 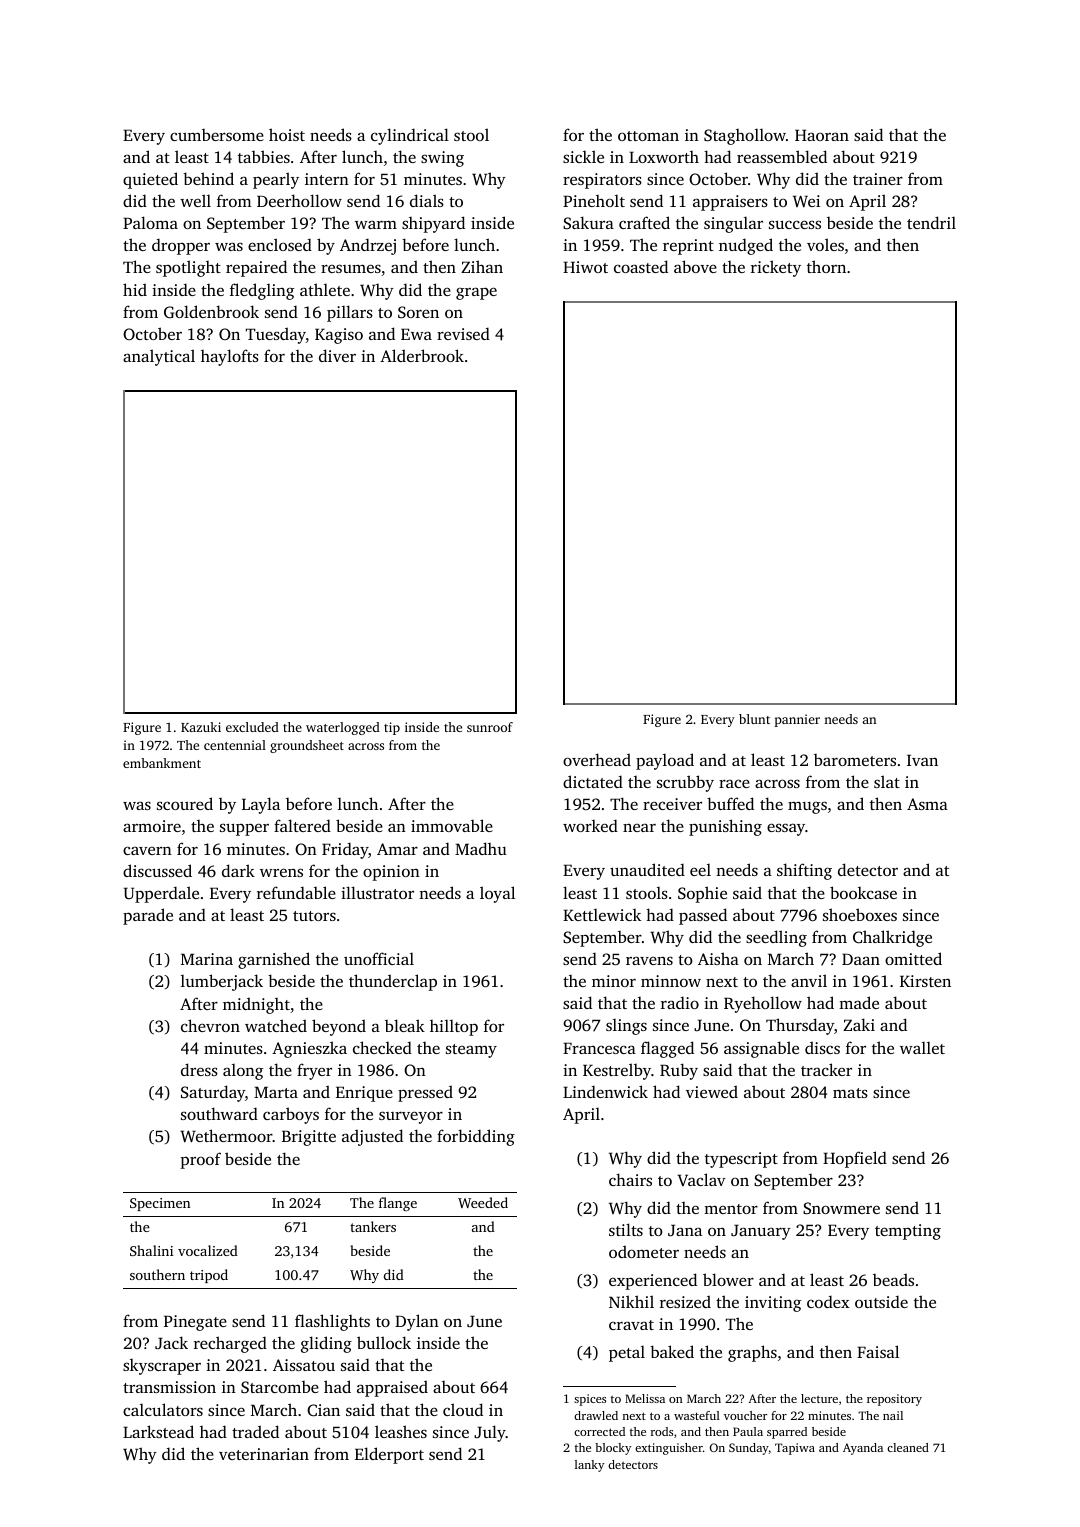 I want to click on Kazuki, so click(x=201, y=727).
